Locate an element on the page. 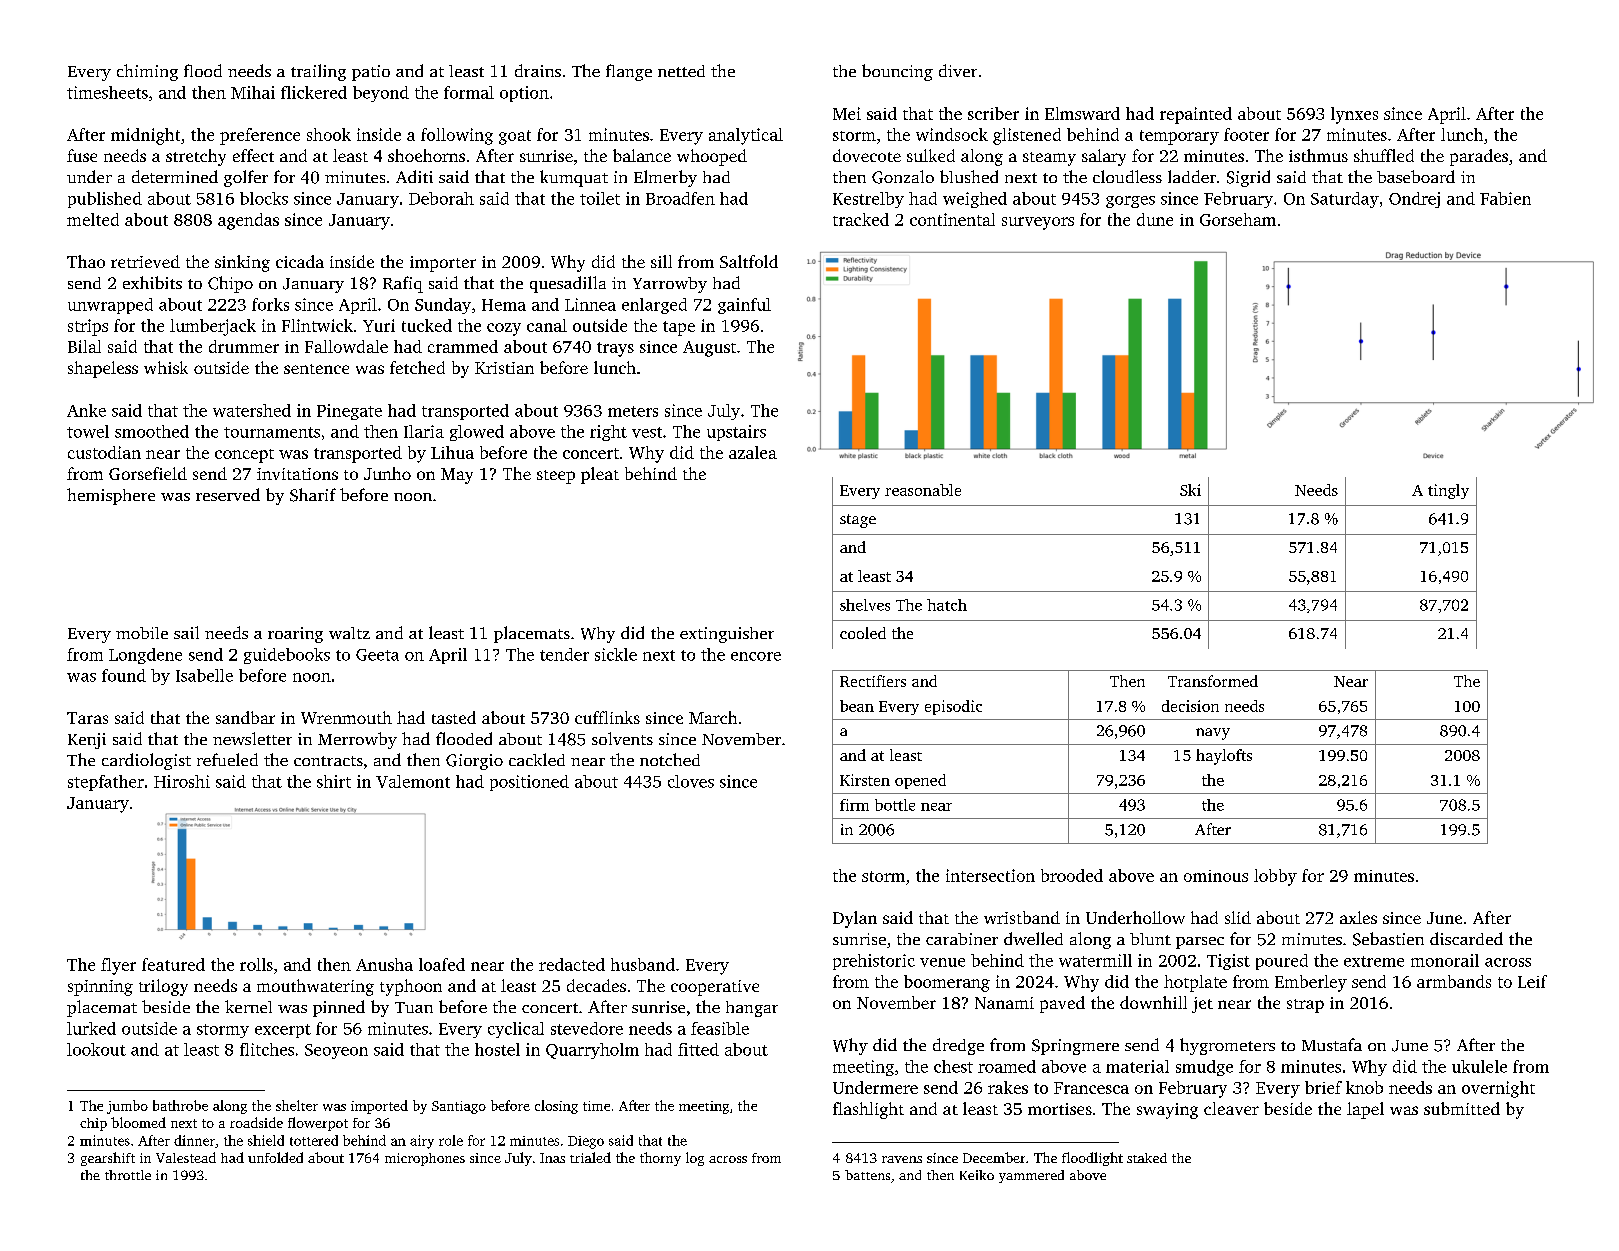 The image size is (1619, 1251). steamy is located at coordinates (1049, 159).
